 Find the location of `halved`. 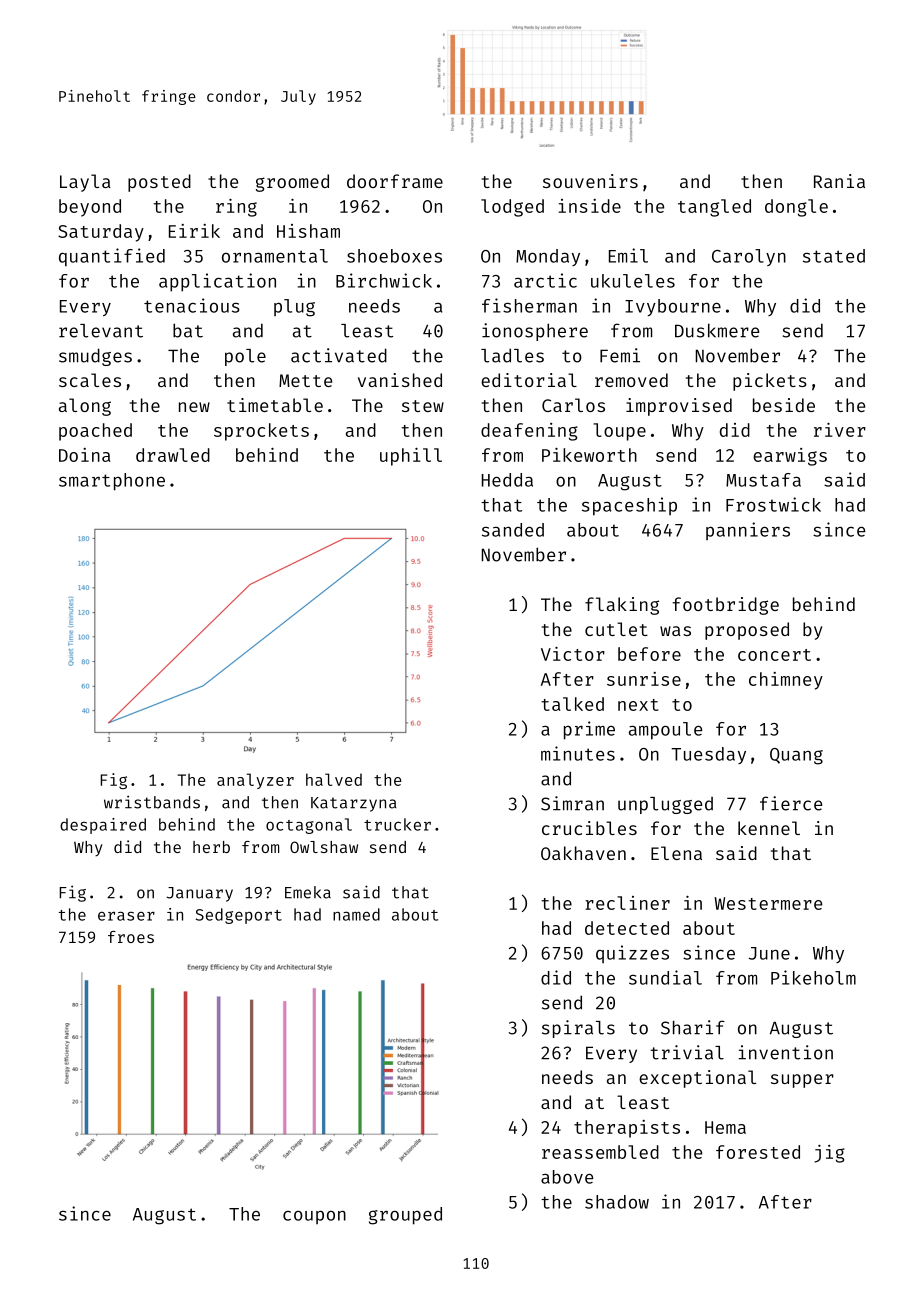

halved is located at coordinates (334, 779).
